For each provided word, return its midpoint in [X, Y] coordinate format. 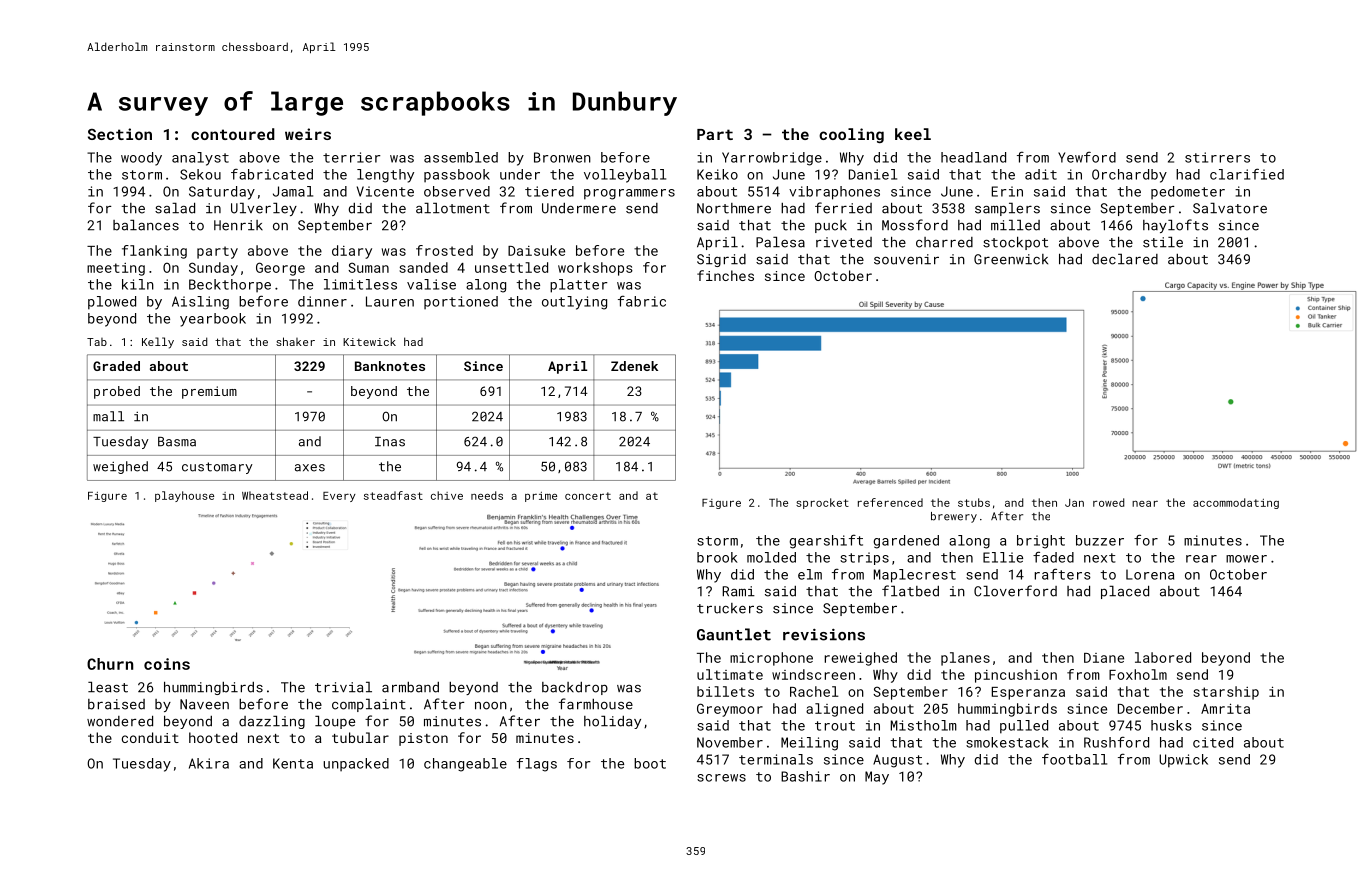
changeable [465, 765]
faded [1053, 557]
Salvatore [1230, 208]
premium [209, 392]
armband [410, 687]
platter [579, 286]
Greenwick [1011, 259]
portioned [461, 302]
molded [771, 557]
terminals [776, 759]
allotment [453, 208]
